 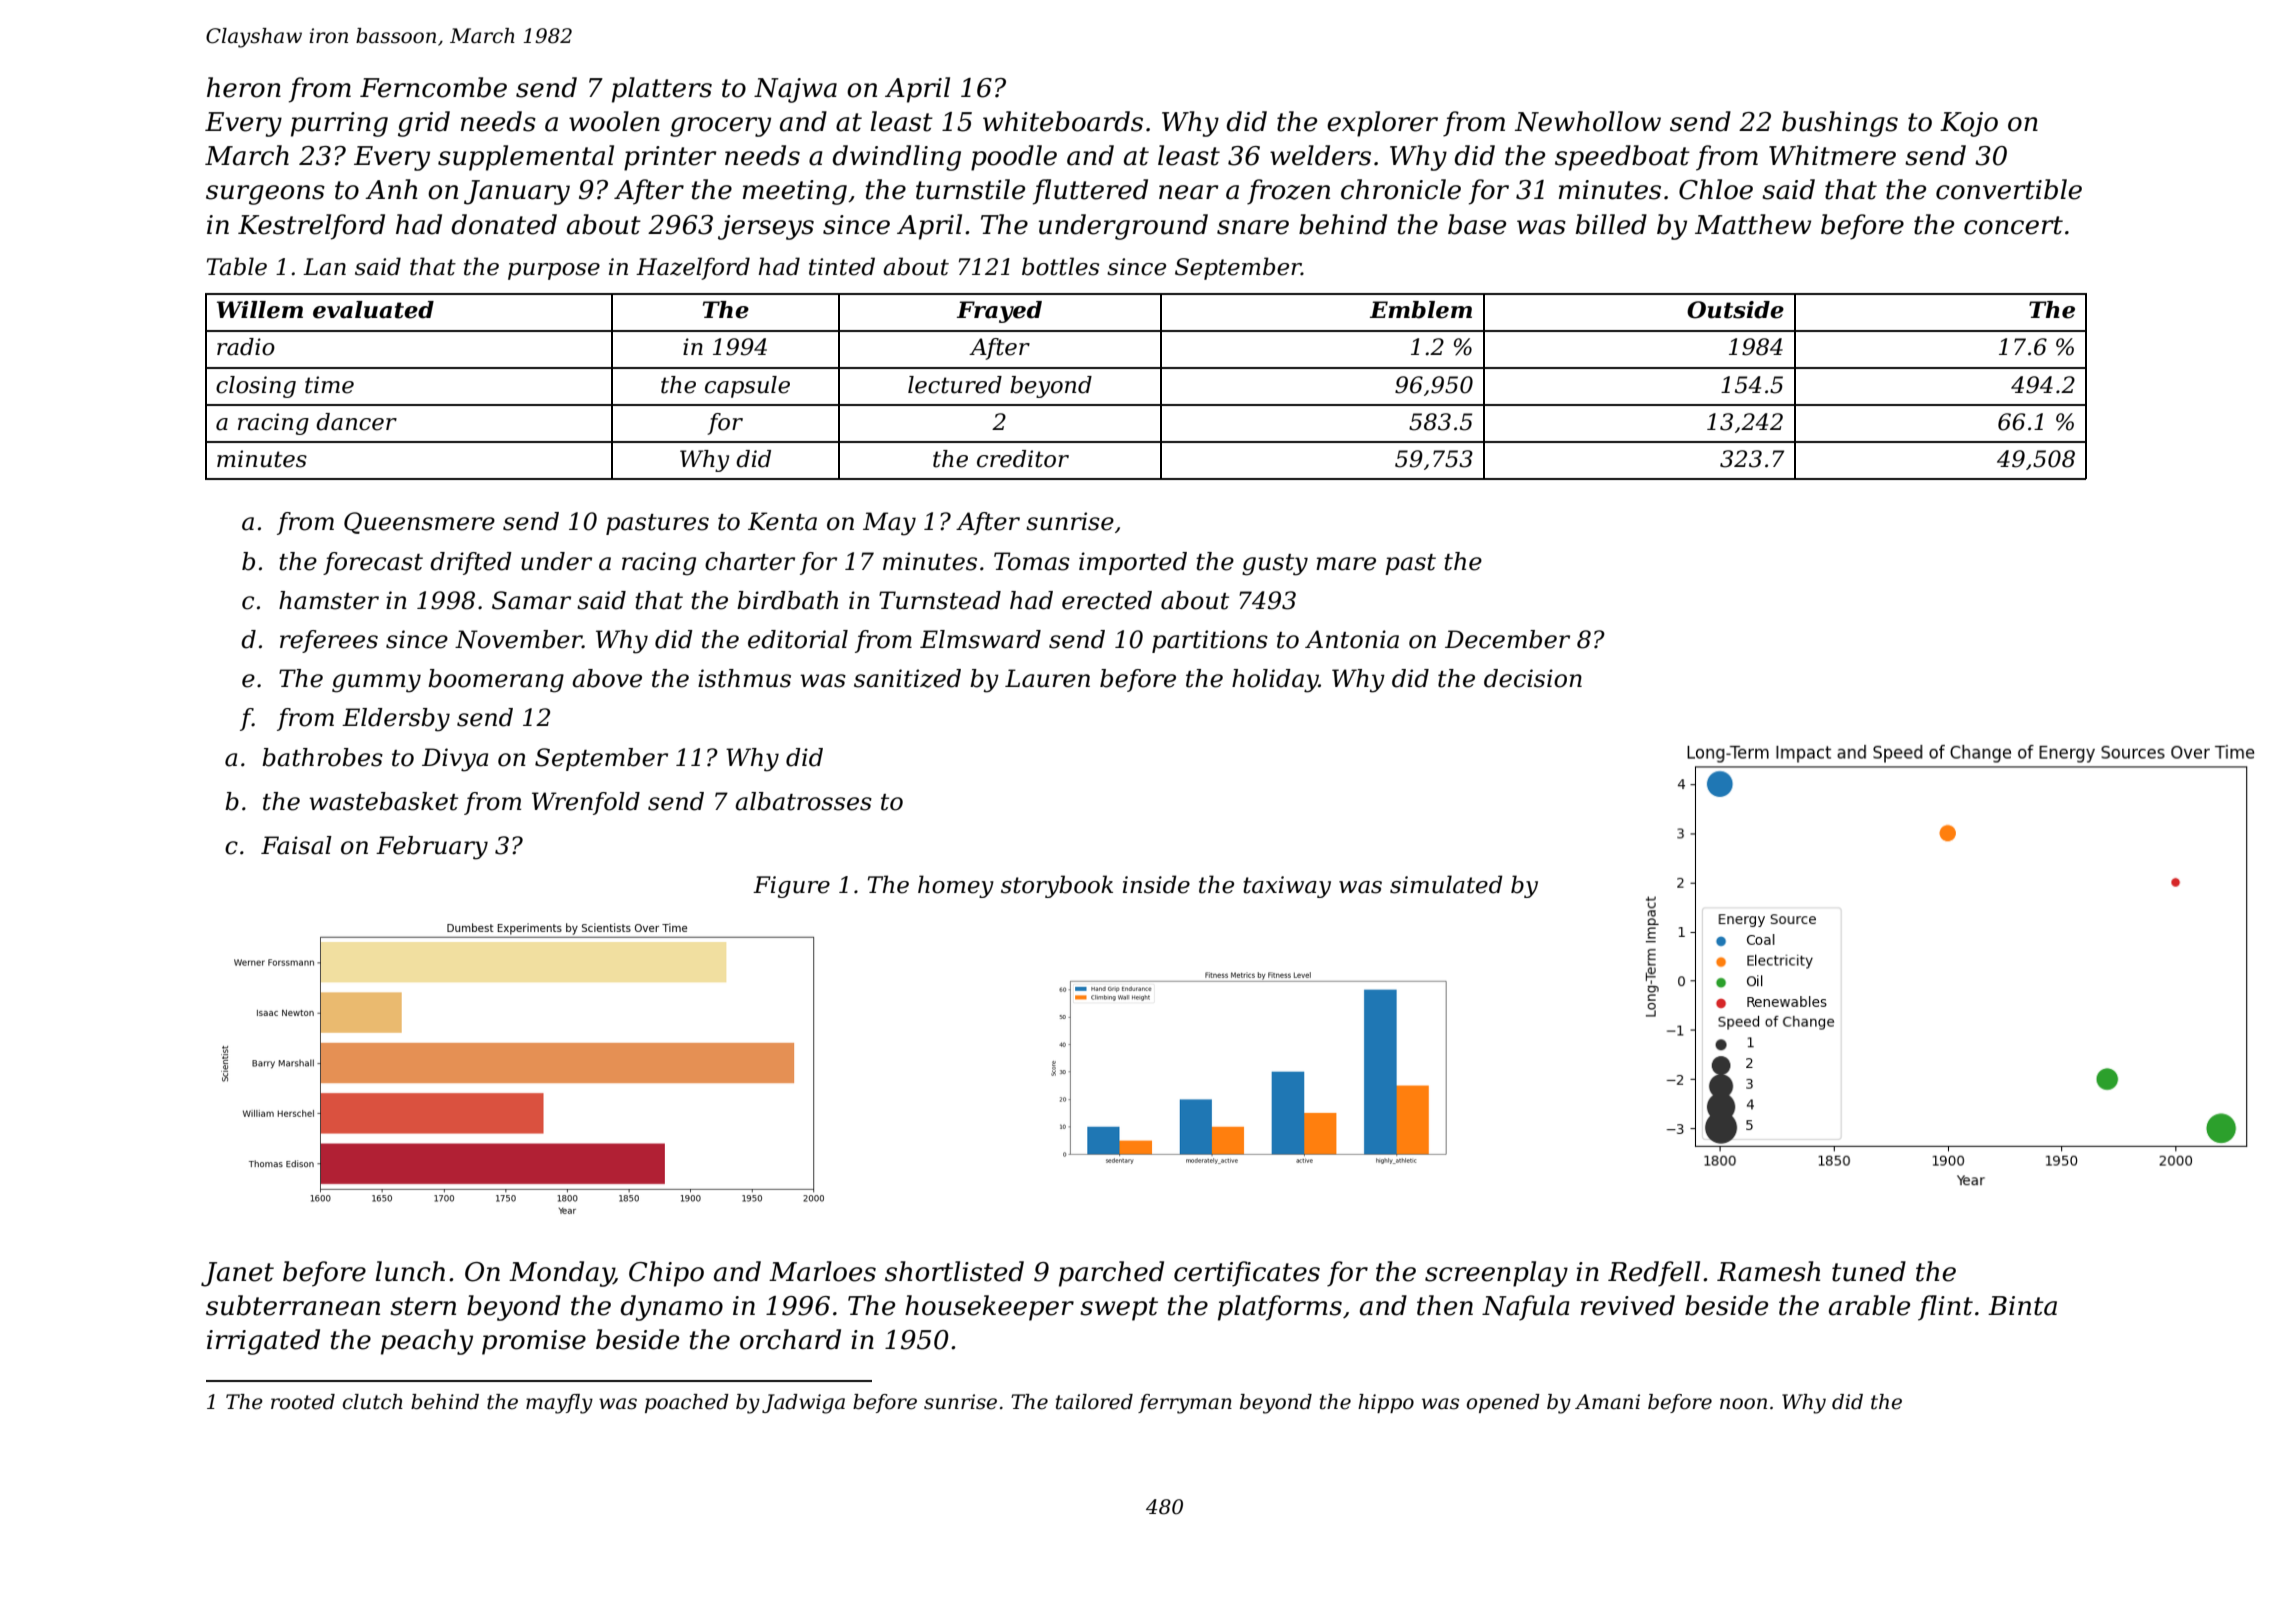 What do you see at coordinates (803, 801) in the image?
I see `albatrosses` at bounding box center [803, 801].
